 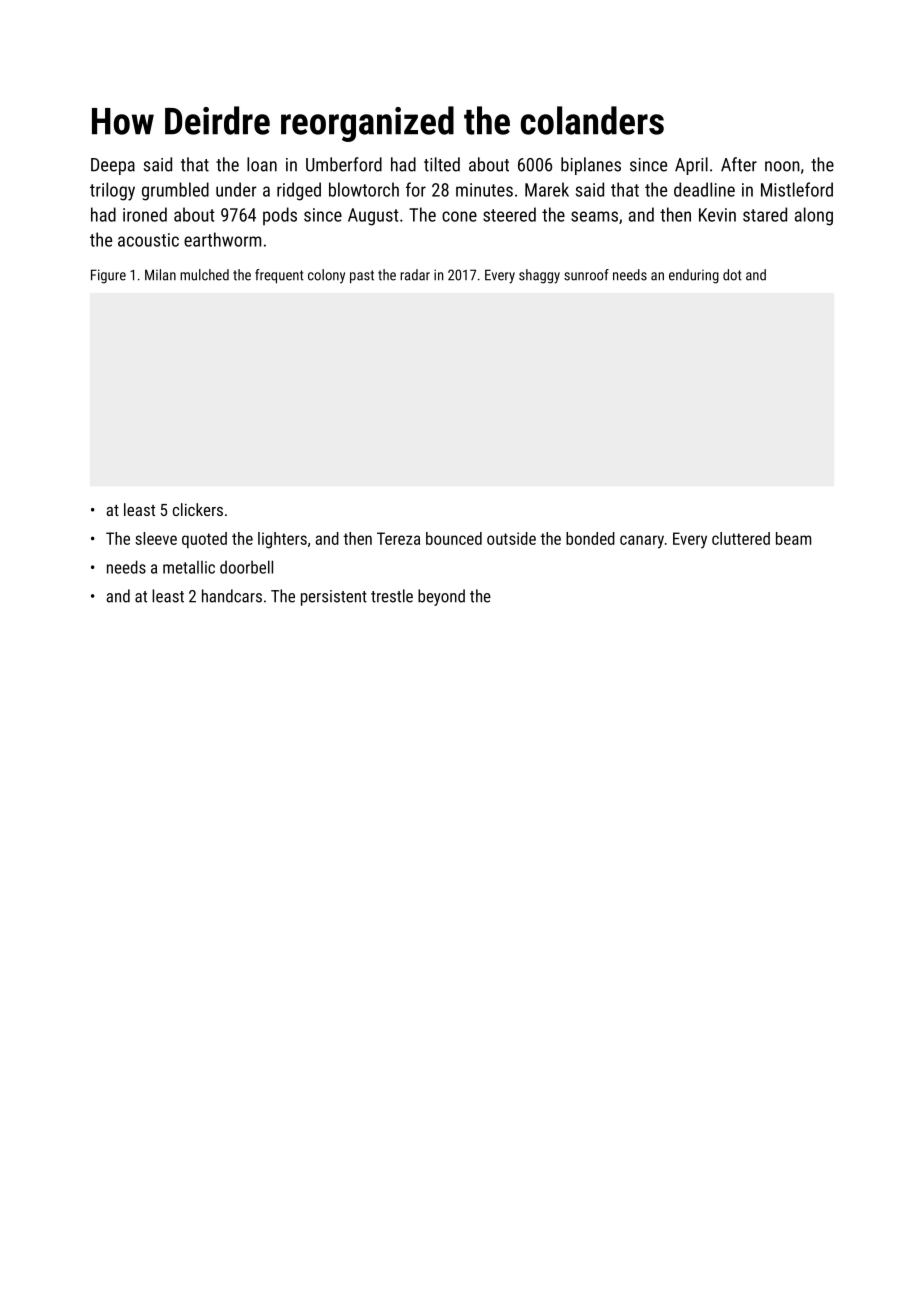 What do you see at coordinates (441, 597) in the screenshot?
I see `beyond` at bounding box center [441, 597].
